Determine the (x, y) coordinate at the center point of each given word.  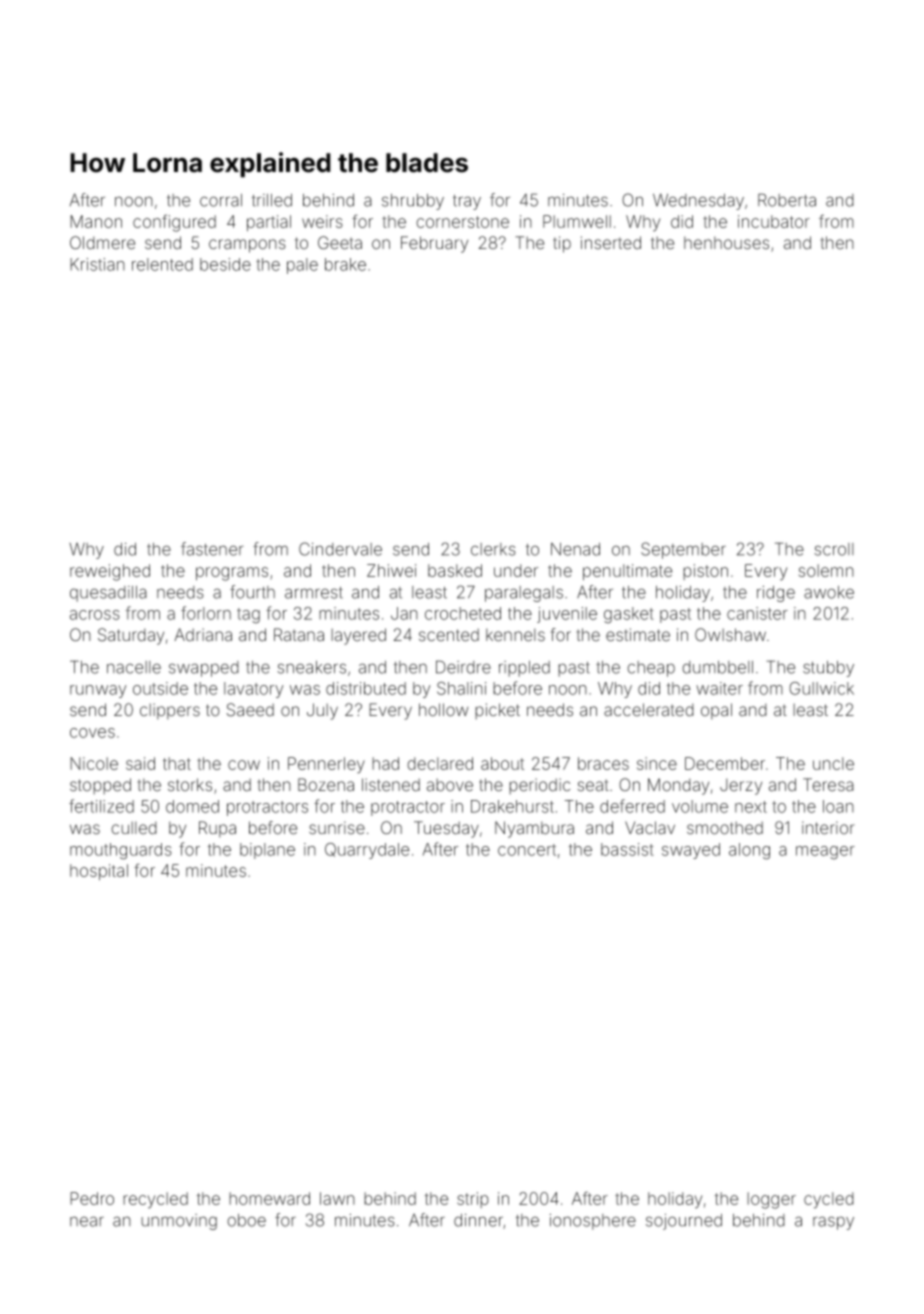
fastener (212, 549)
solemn (826, 570)
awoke (829, 592)
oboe (246, 1220)
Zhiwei (391, 570)
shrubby (413, 202)
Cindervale (340, 549)
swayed (691, 851)
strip (473, 1200)
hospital (99, 872)
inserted (611, 243)
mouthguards (121, 851)
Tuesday (446, 829)
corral (221, 200)
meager (825, 853)
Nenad (575, 549)
